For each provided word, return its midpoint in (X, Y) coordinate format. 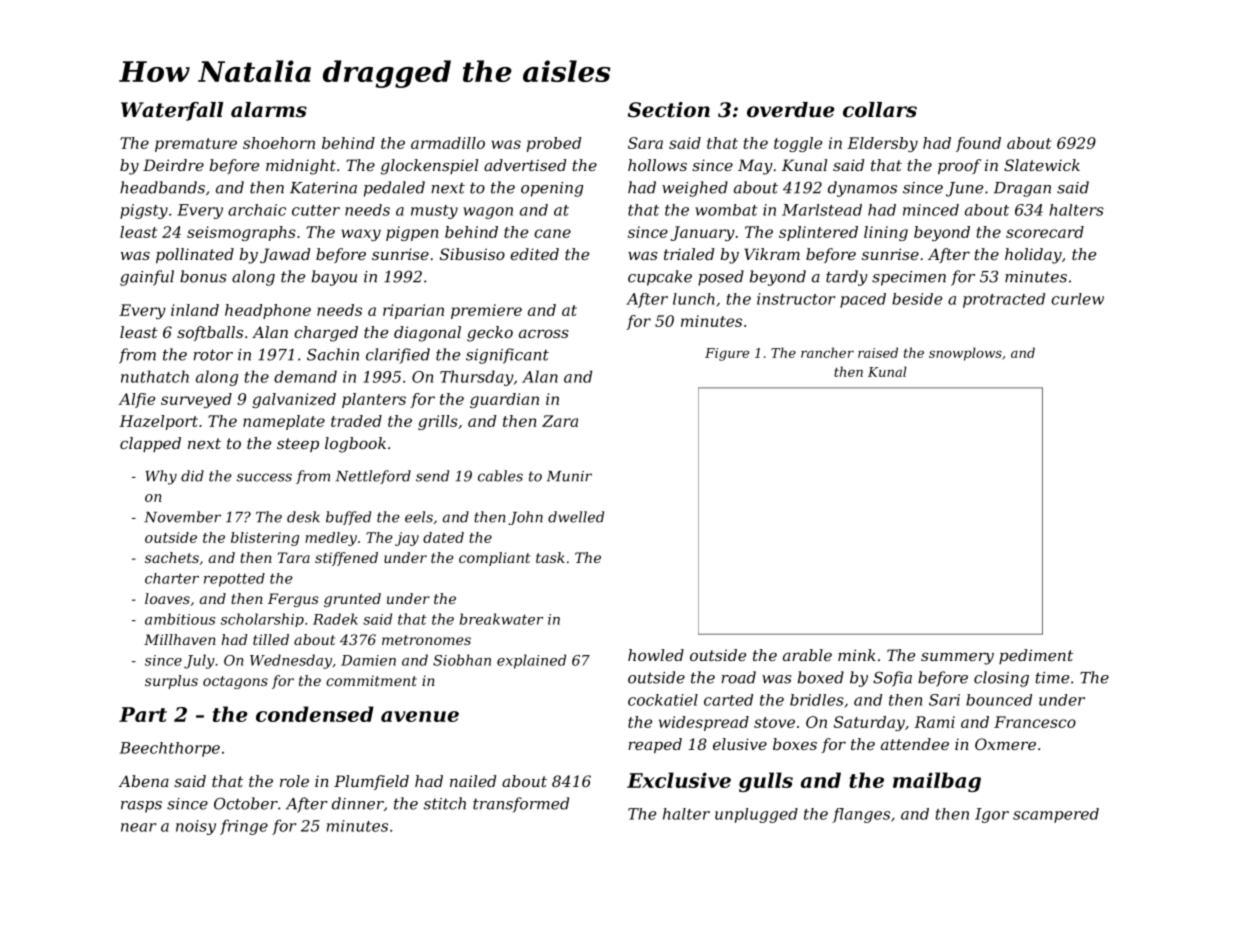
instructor (796, 299)
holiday (1033, 256)
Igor (992, 815)
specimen (909, 278)
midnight (301, 167)
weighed (695, 189)
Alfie (136, 400)
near (139, 827)
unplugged (756, 815)
